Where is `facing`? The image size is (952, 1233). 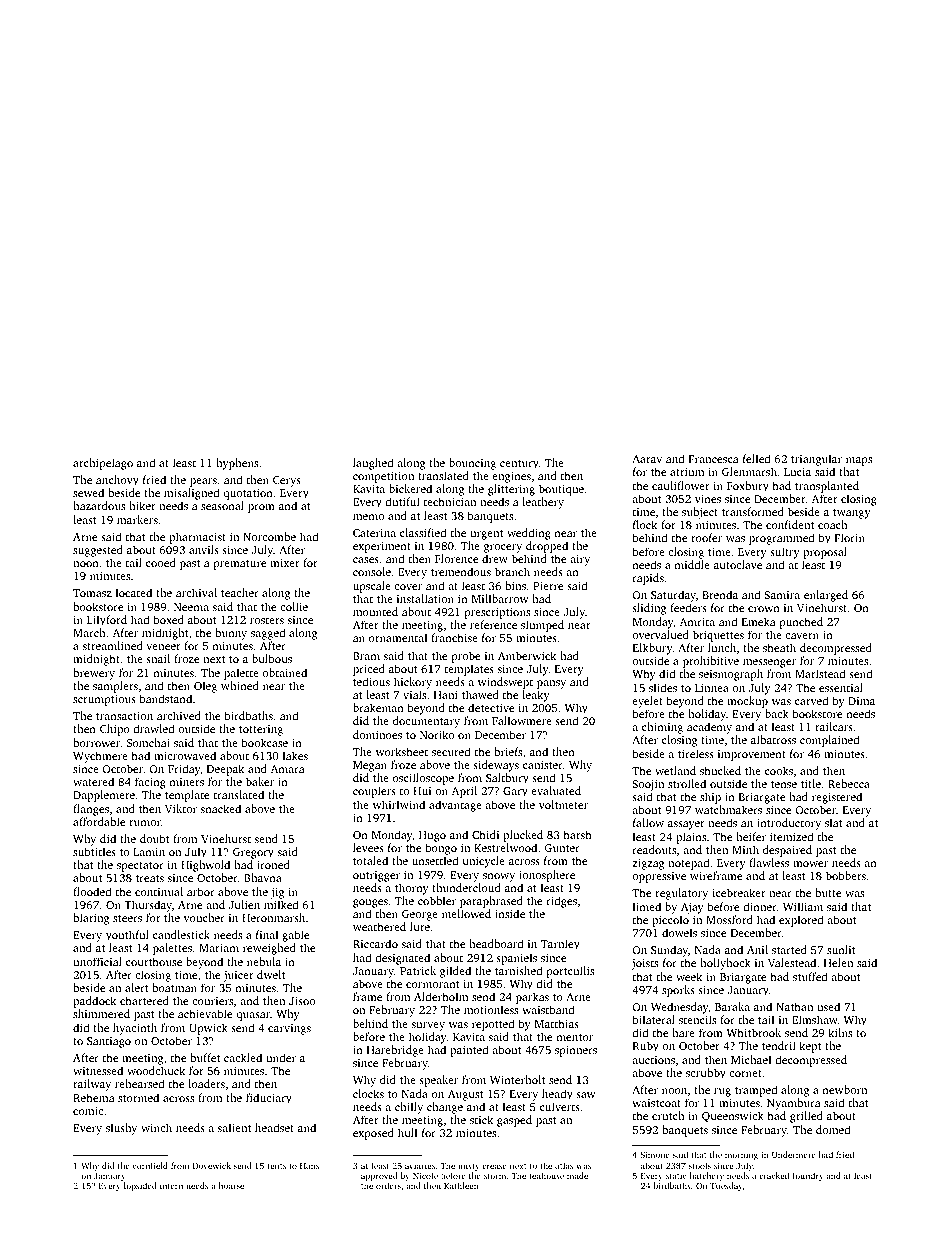 facing is located at coordinates (150, 783).
